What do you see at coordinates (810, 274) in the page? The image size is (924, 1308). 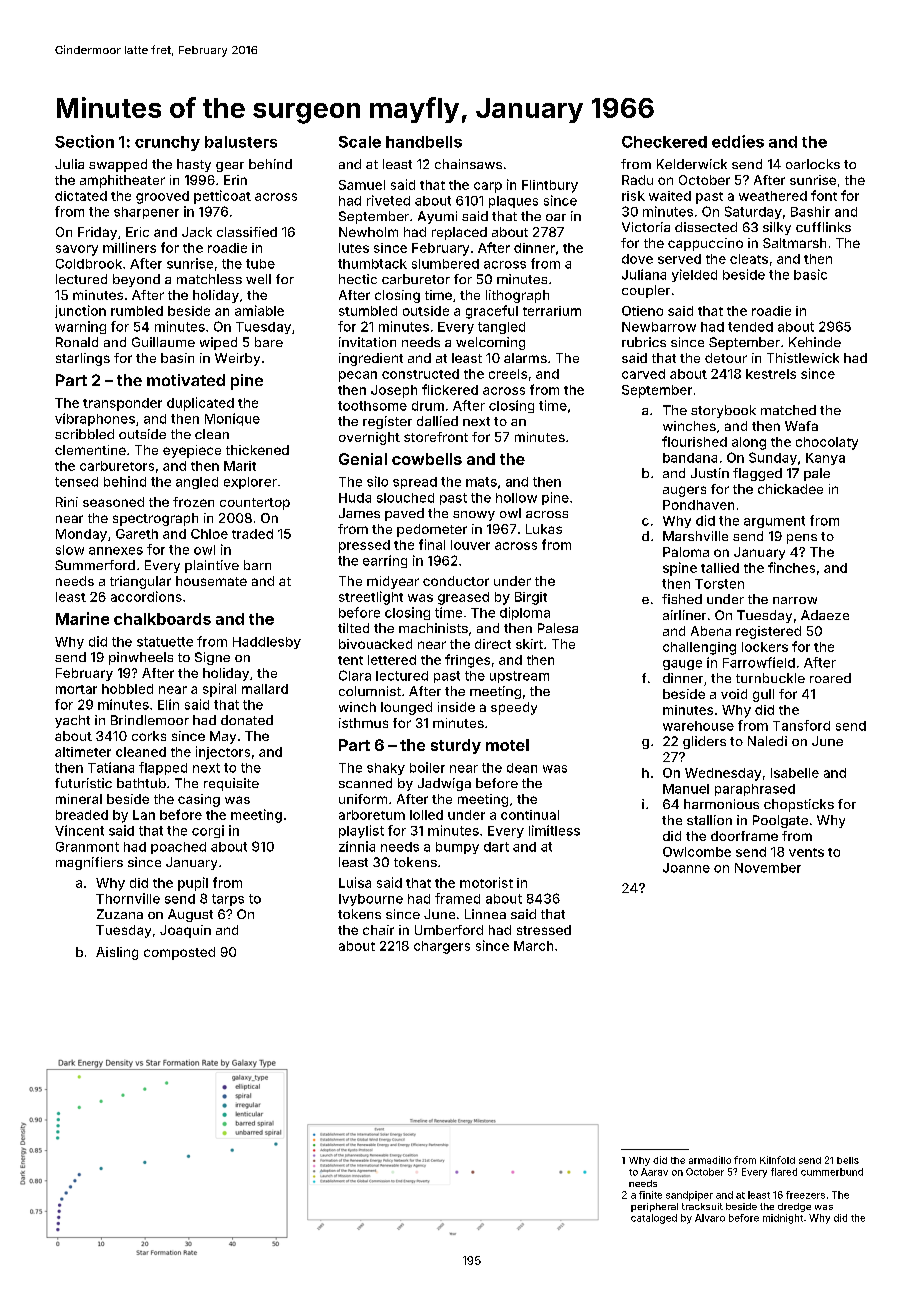 I see `basic` at bounding box center [810, 274].
